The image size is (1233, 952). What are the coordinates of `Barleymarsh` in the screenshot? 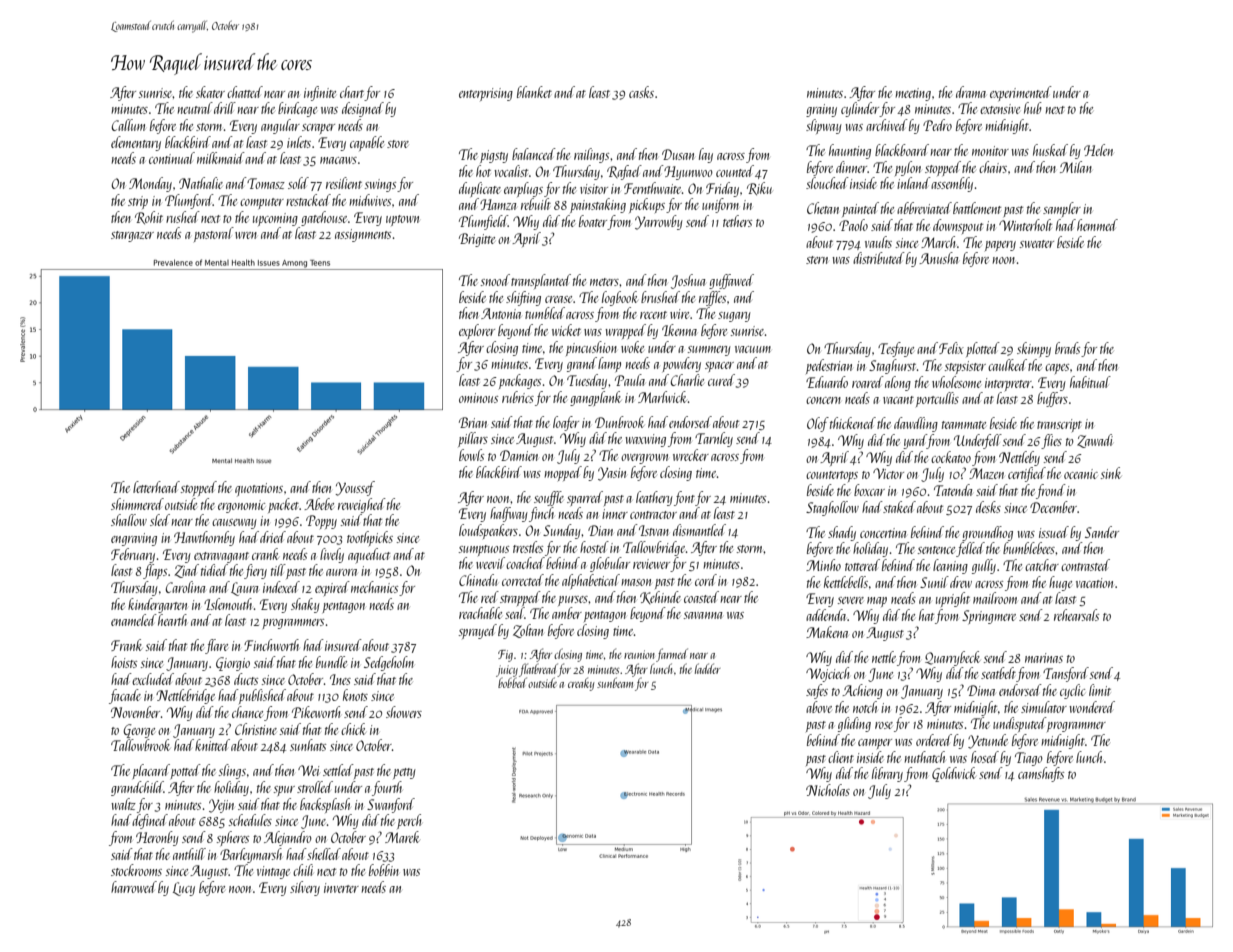 It's located at (251, 855).
